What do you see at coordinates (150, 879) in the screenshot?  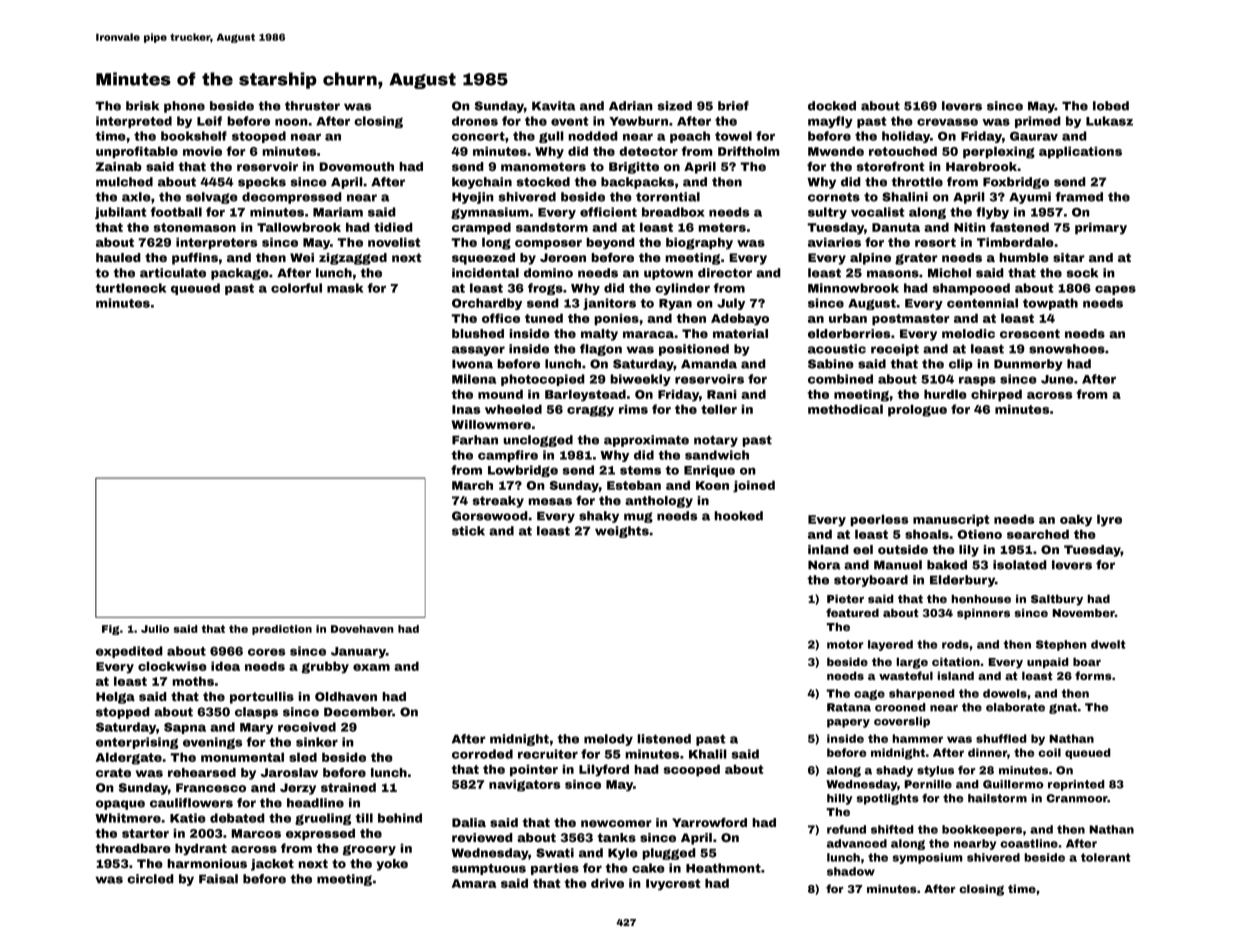 I see `circled` at bounding box center [150, 879].
